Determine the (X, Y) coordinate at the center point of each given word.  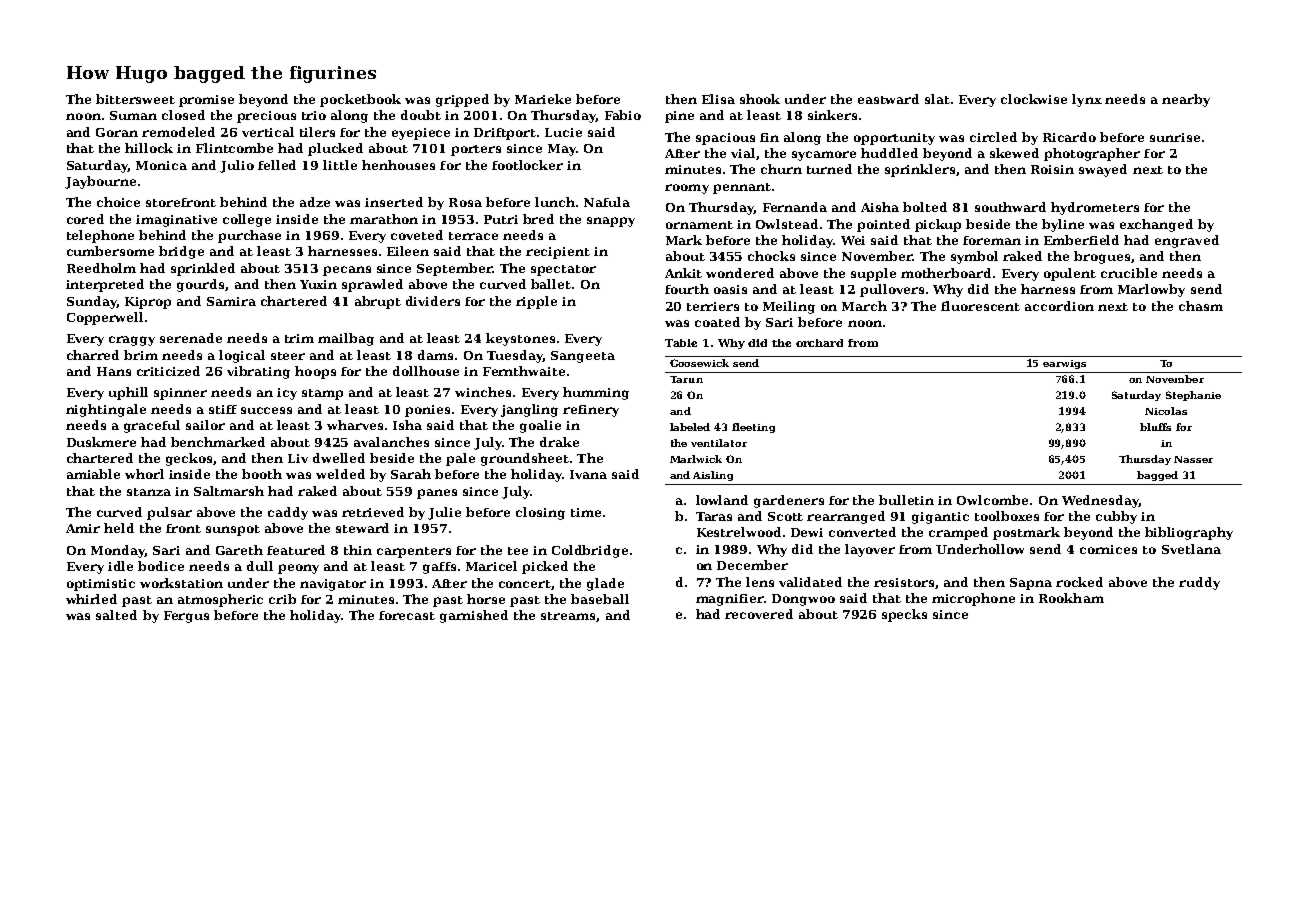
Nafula (607, 202)
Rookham (1071, 598)
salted (116, 615)
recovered (759, 614)
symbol (974, 257)
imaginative (176, 221)
